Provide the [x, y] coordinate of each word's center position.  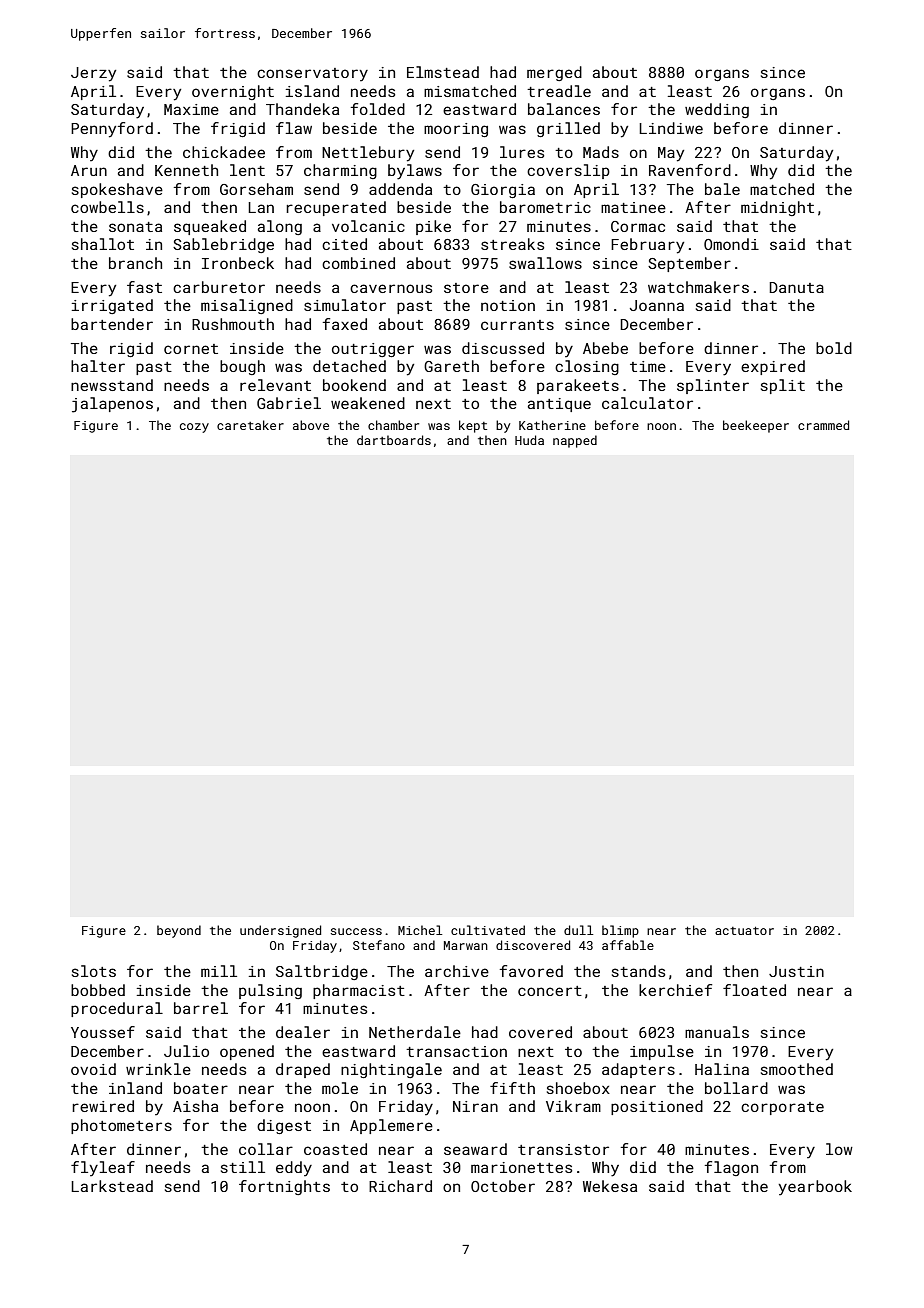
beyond [179, 931]
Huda [529, 440]
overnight [233, 92]
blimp [620, 931]
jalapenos [112, 405]
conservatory [312, 74]
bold [834, 348]
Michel [420, 930]
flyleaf [103, 1168]
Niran [475, 1106]
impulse [662, 1052]
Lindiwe [671, 128]
